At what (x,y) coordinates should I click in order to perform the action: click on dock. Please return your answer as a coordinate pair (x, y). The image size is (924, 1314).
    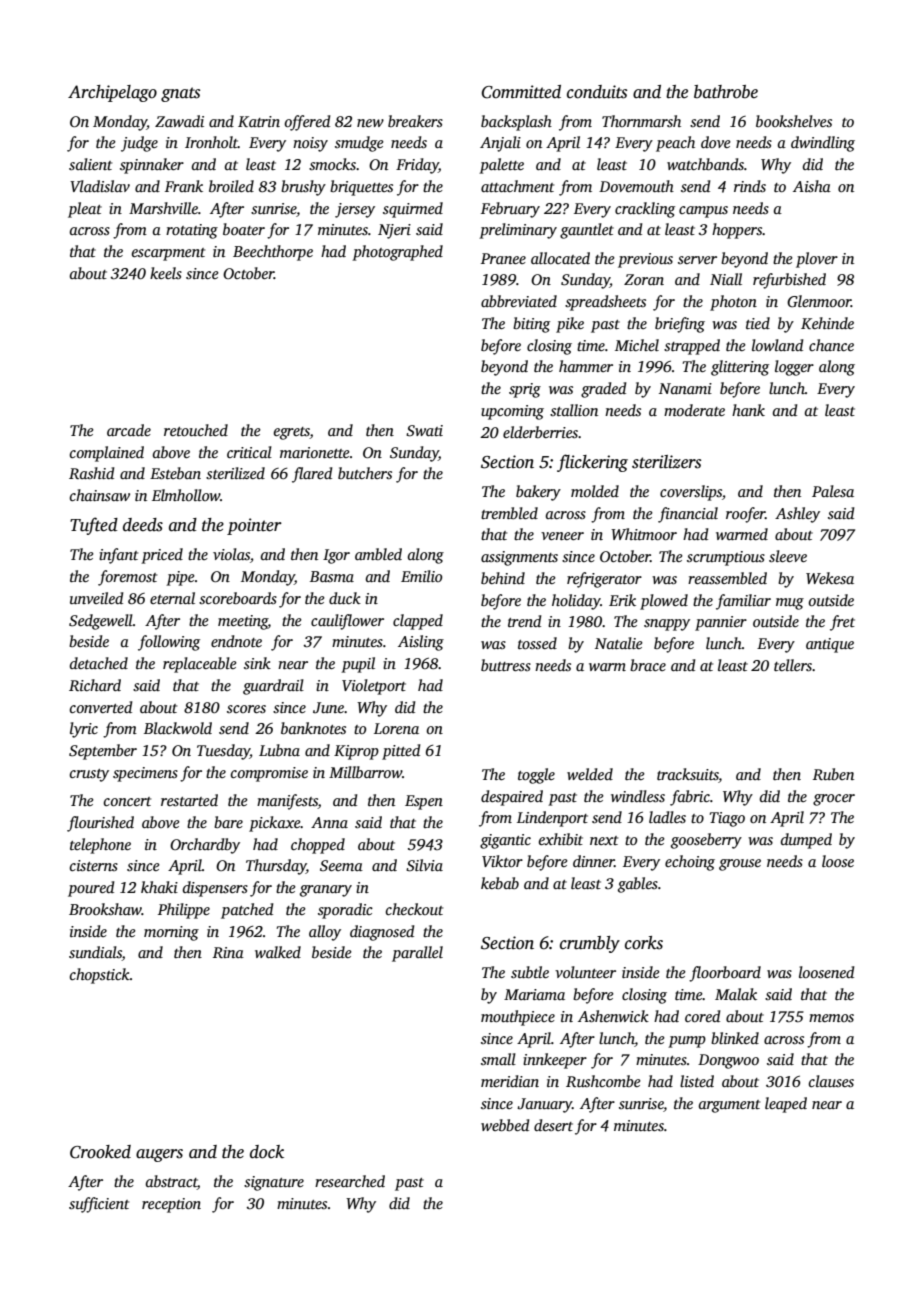
    Looking at the image, I should click on (267, 1152).
